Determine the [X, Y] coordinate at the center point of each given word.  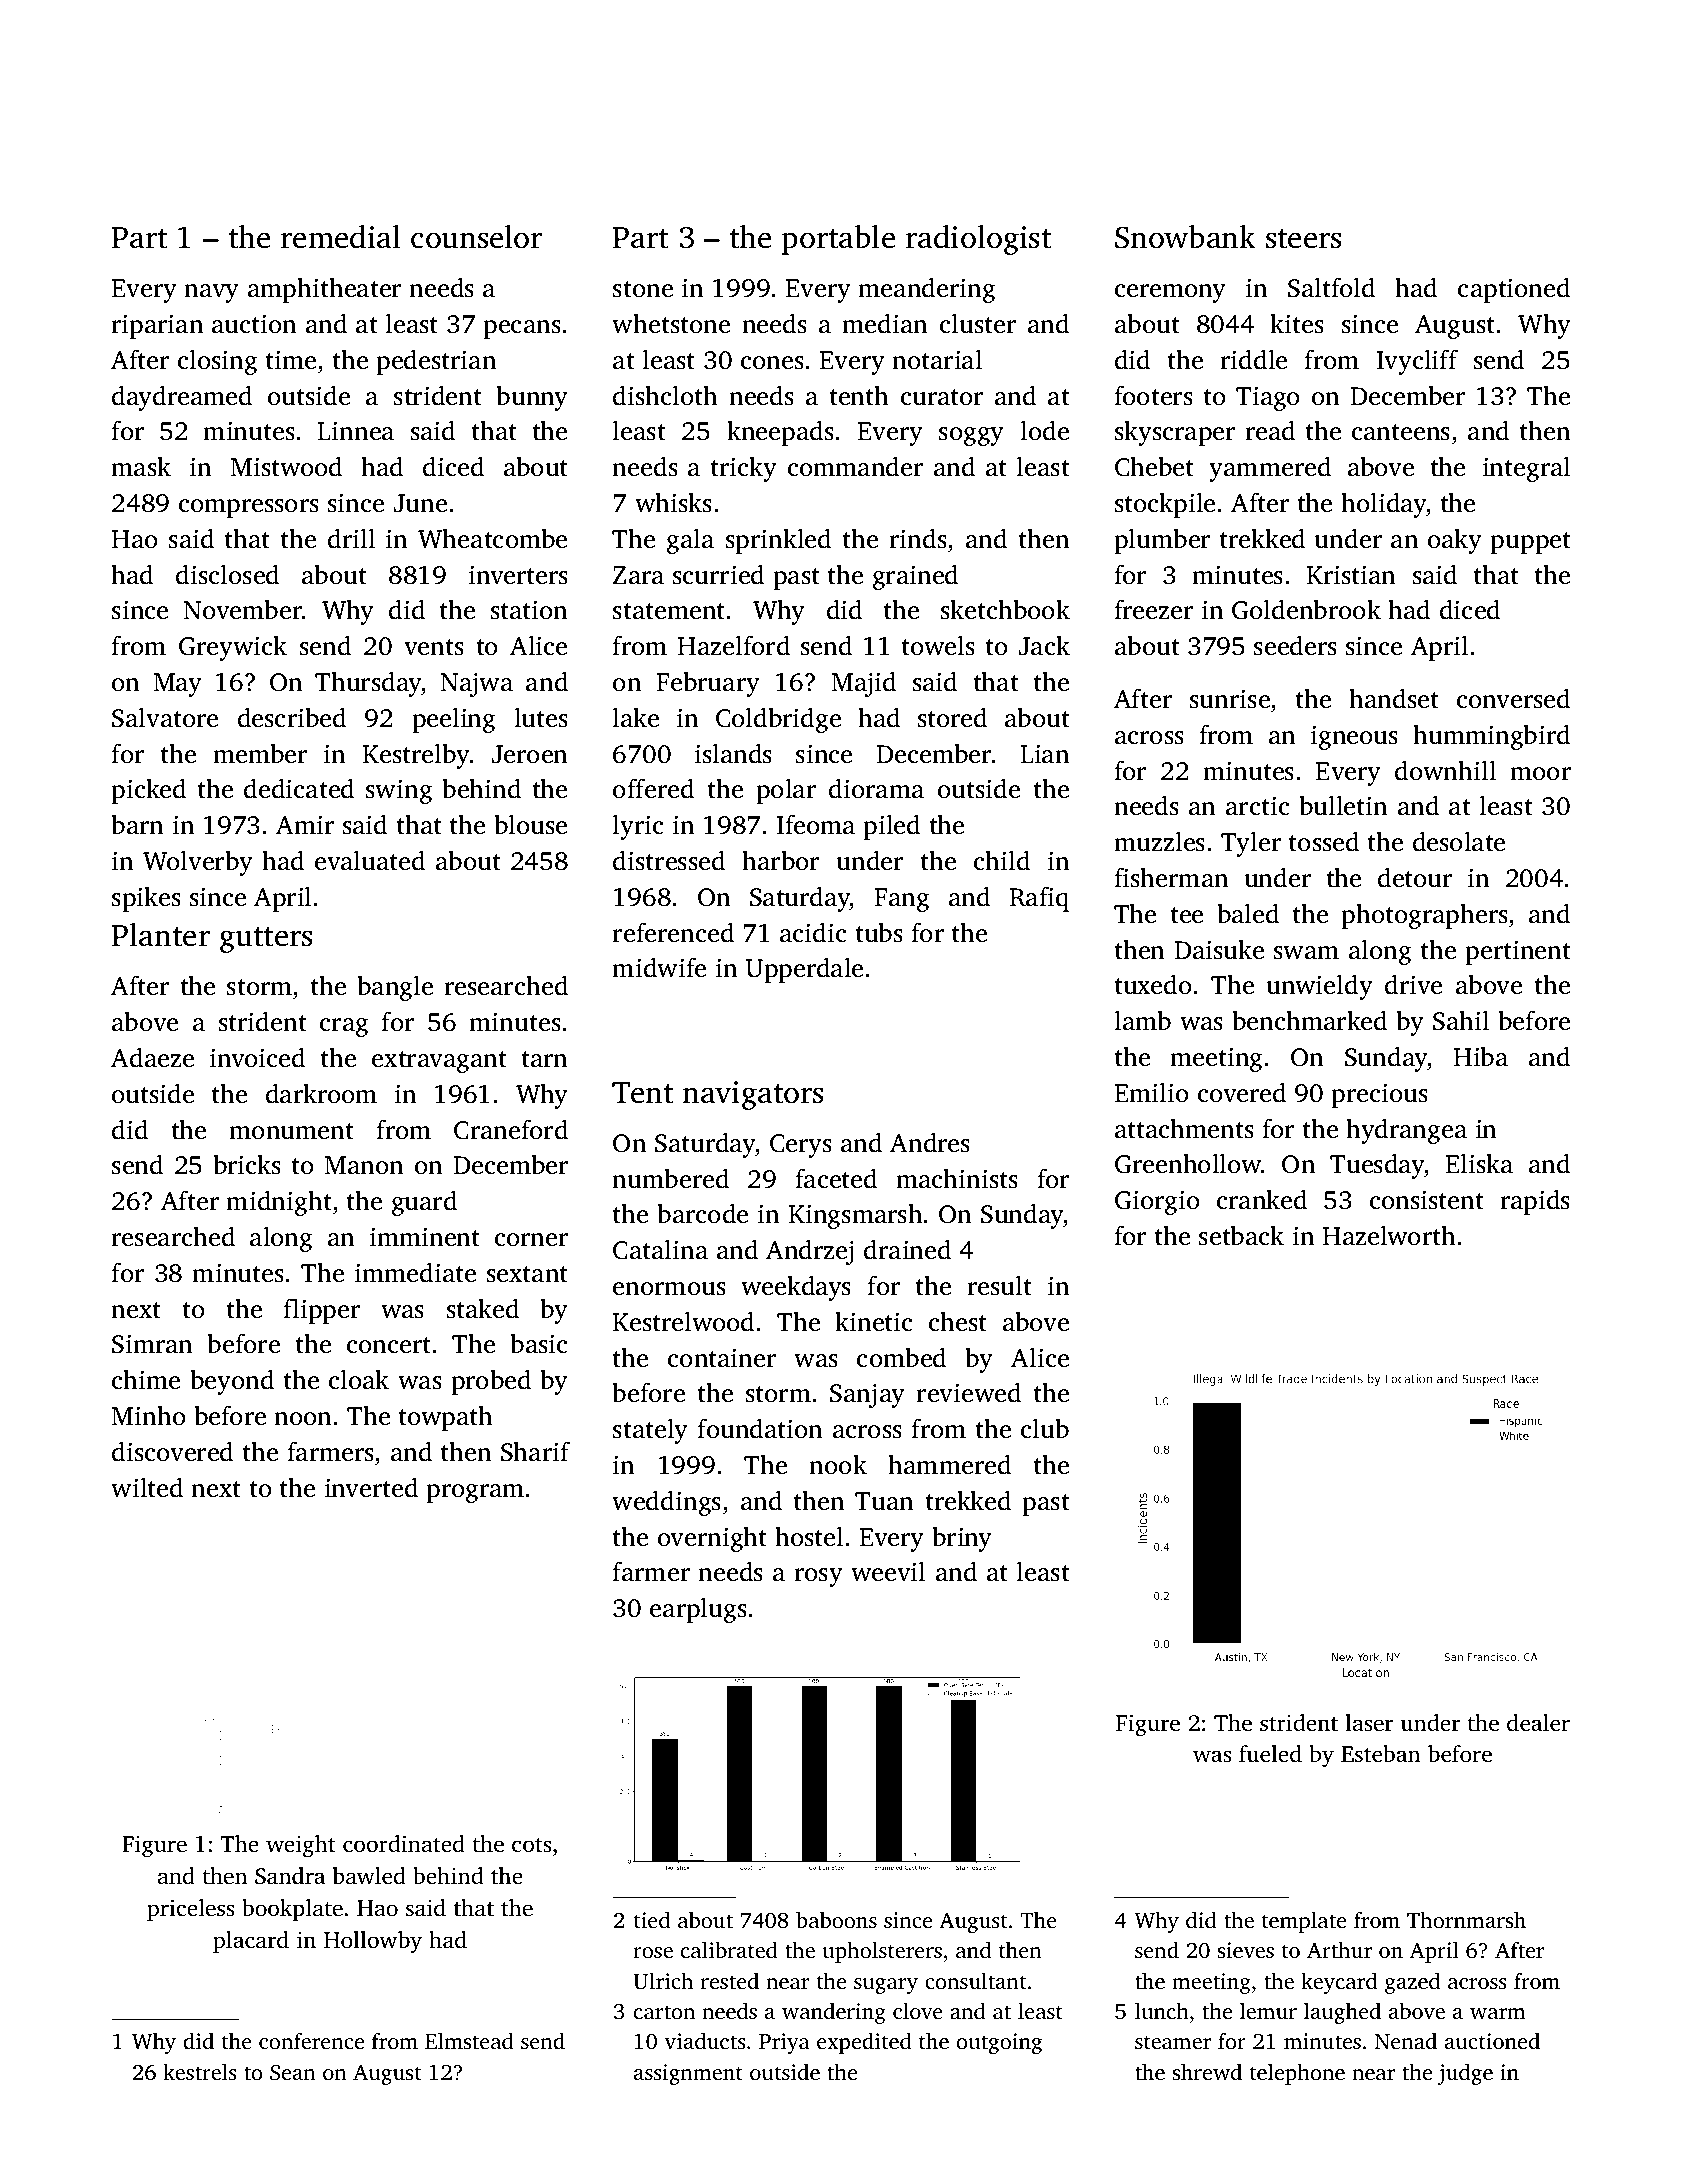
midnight [279, 1203]
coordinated [404, 1844]
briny [962, 1539]
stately [650, 1431]
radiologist [979, 240]
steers [1304, 239]
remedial [341, 237]
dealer [1538, 1723]
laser [1369, 1723]
